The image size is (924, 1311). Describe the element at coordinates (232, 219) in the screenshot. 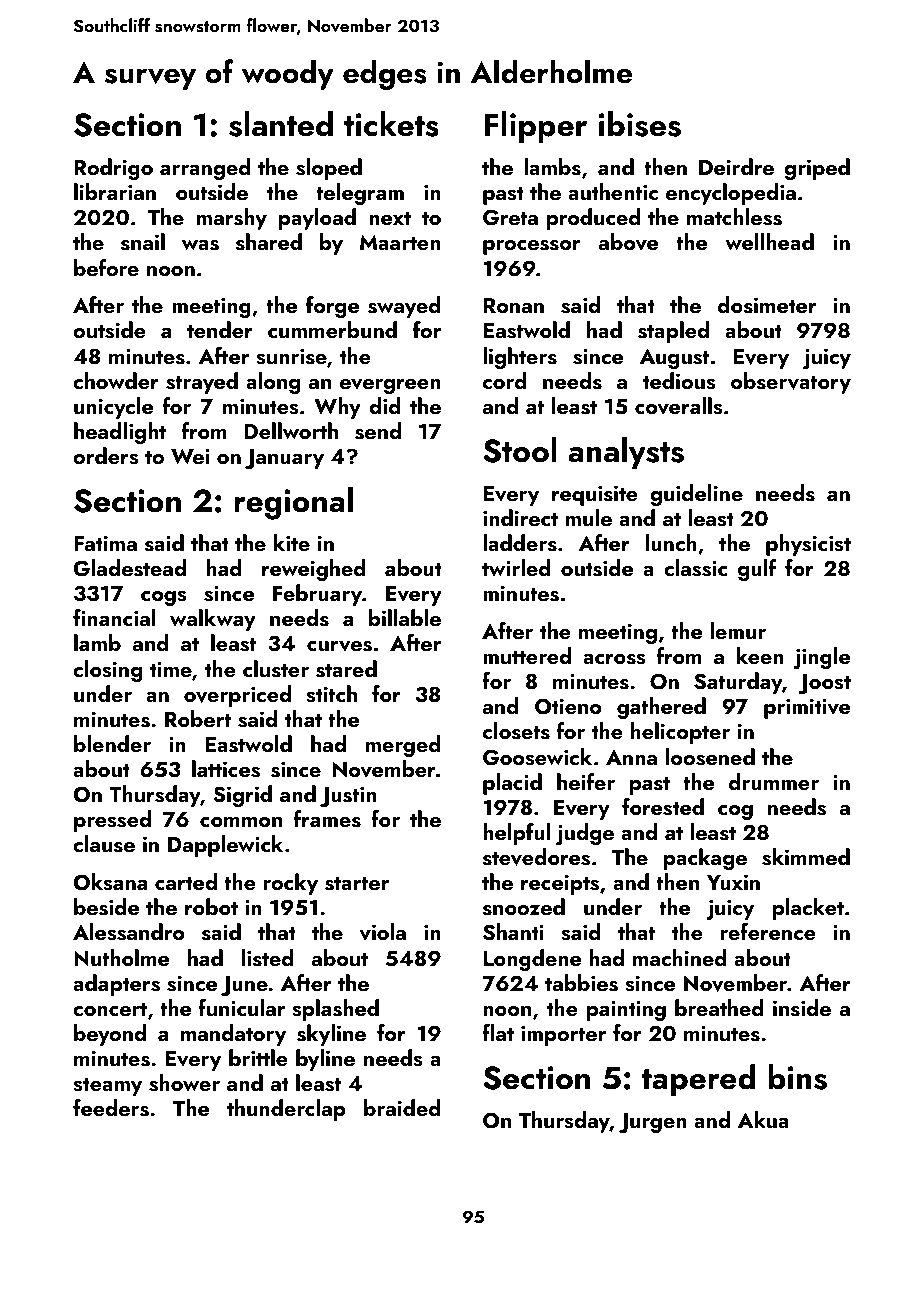

I see `marshy` at that location.
